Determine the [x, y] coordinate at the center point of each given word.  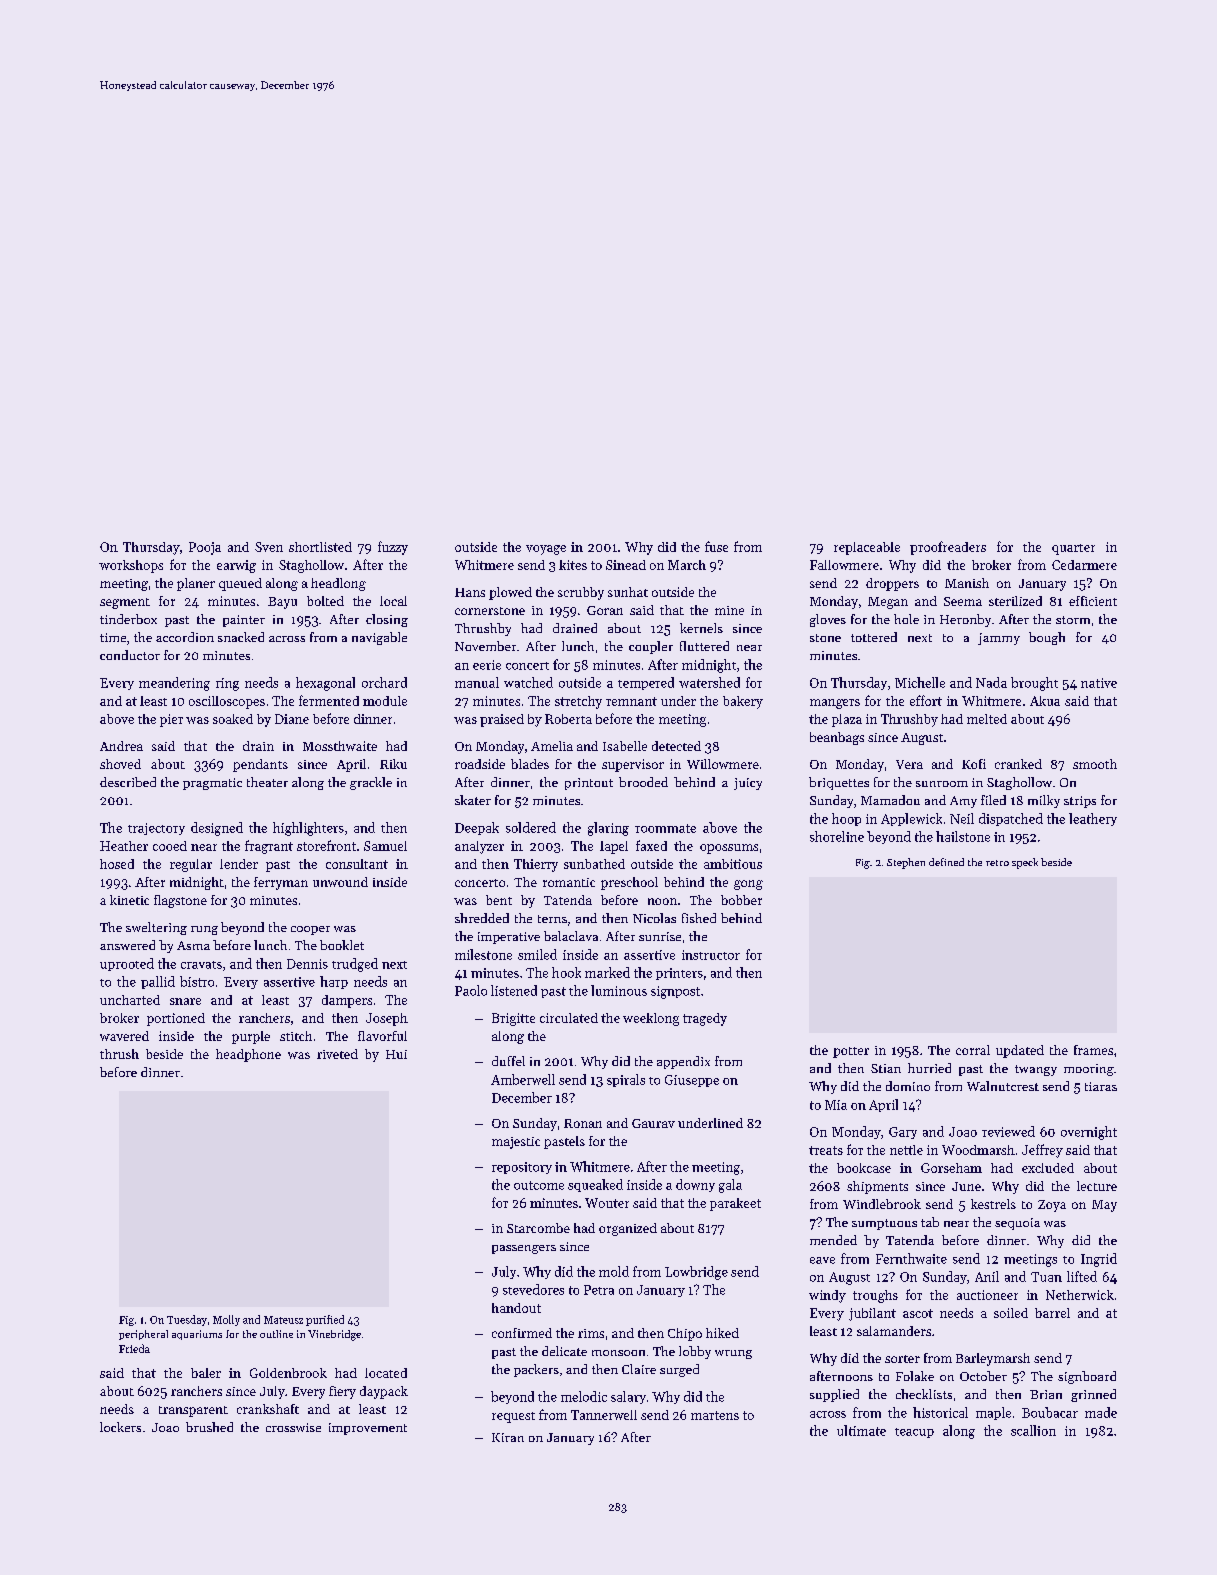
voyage [546, 550]
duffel [508, 1061]
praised [502, 720]
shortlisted [320, 547]
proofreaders [948, 548]
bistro [197, 981]
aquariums [197, 1335]
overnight [1089, 1133]
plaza [847, 720]
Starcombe [538, 1228]
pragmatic [212, 784]
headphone [248, 1055]
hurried [929, 1068]
